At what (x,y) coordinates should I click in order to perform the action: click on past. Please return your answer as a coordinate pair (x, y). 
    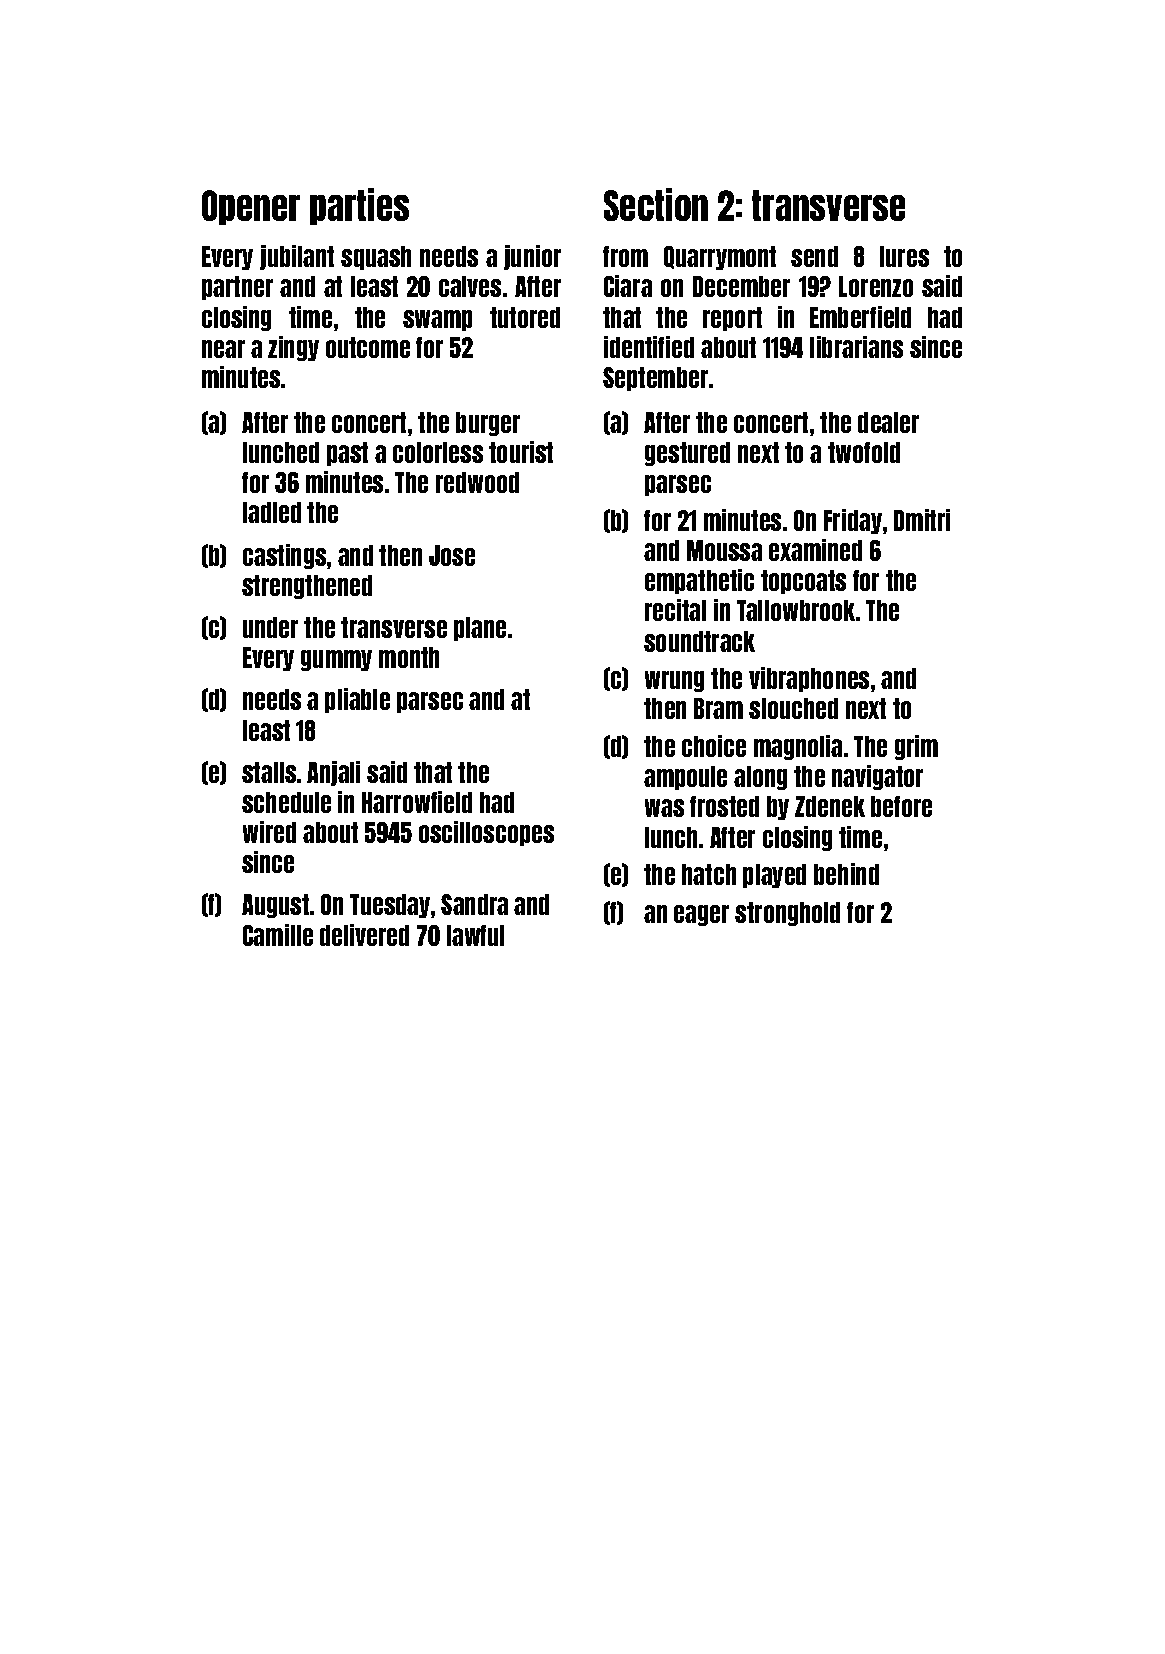
    Looking at the image, I should click on (347, 454).
